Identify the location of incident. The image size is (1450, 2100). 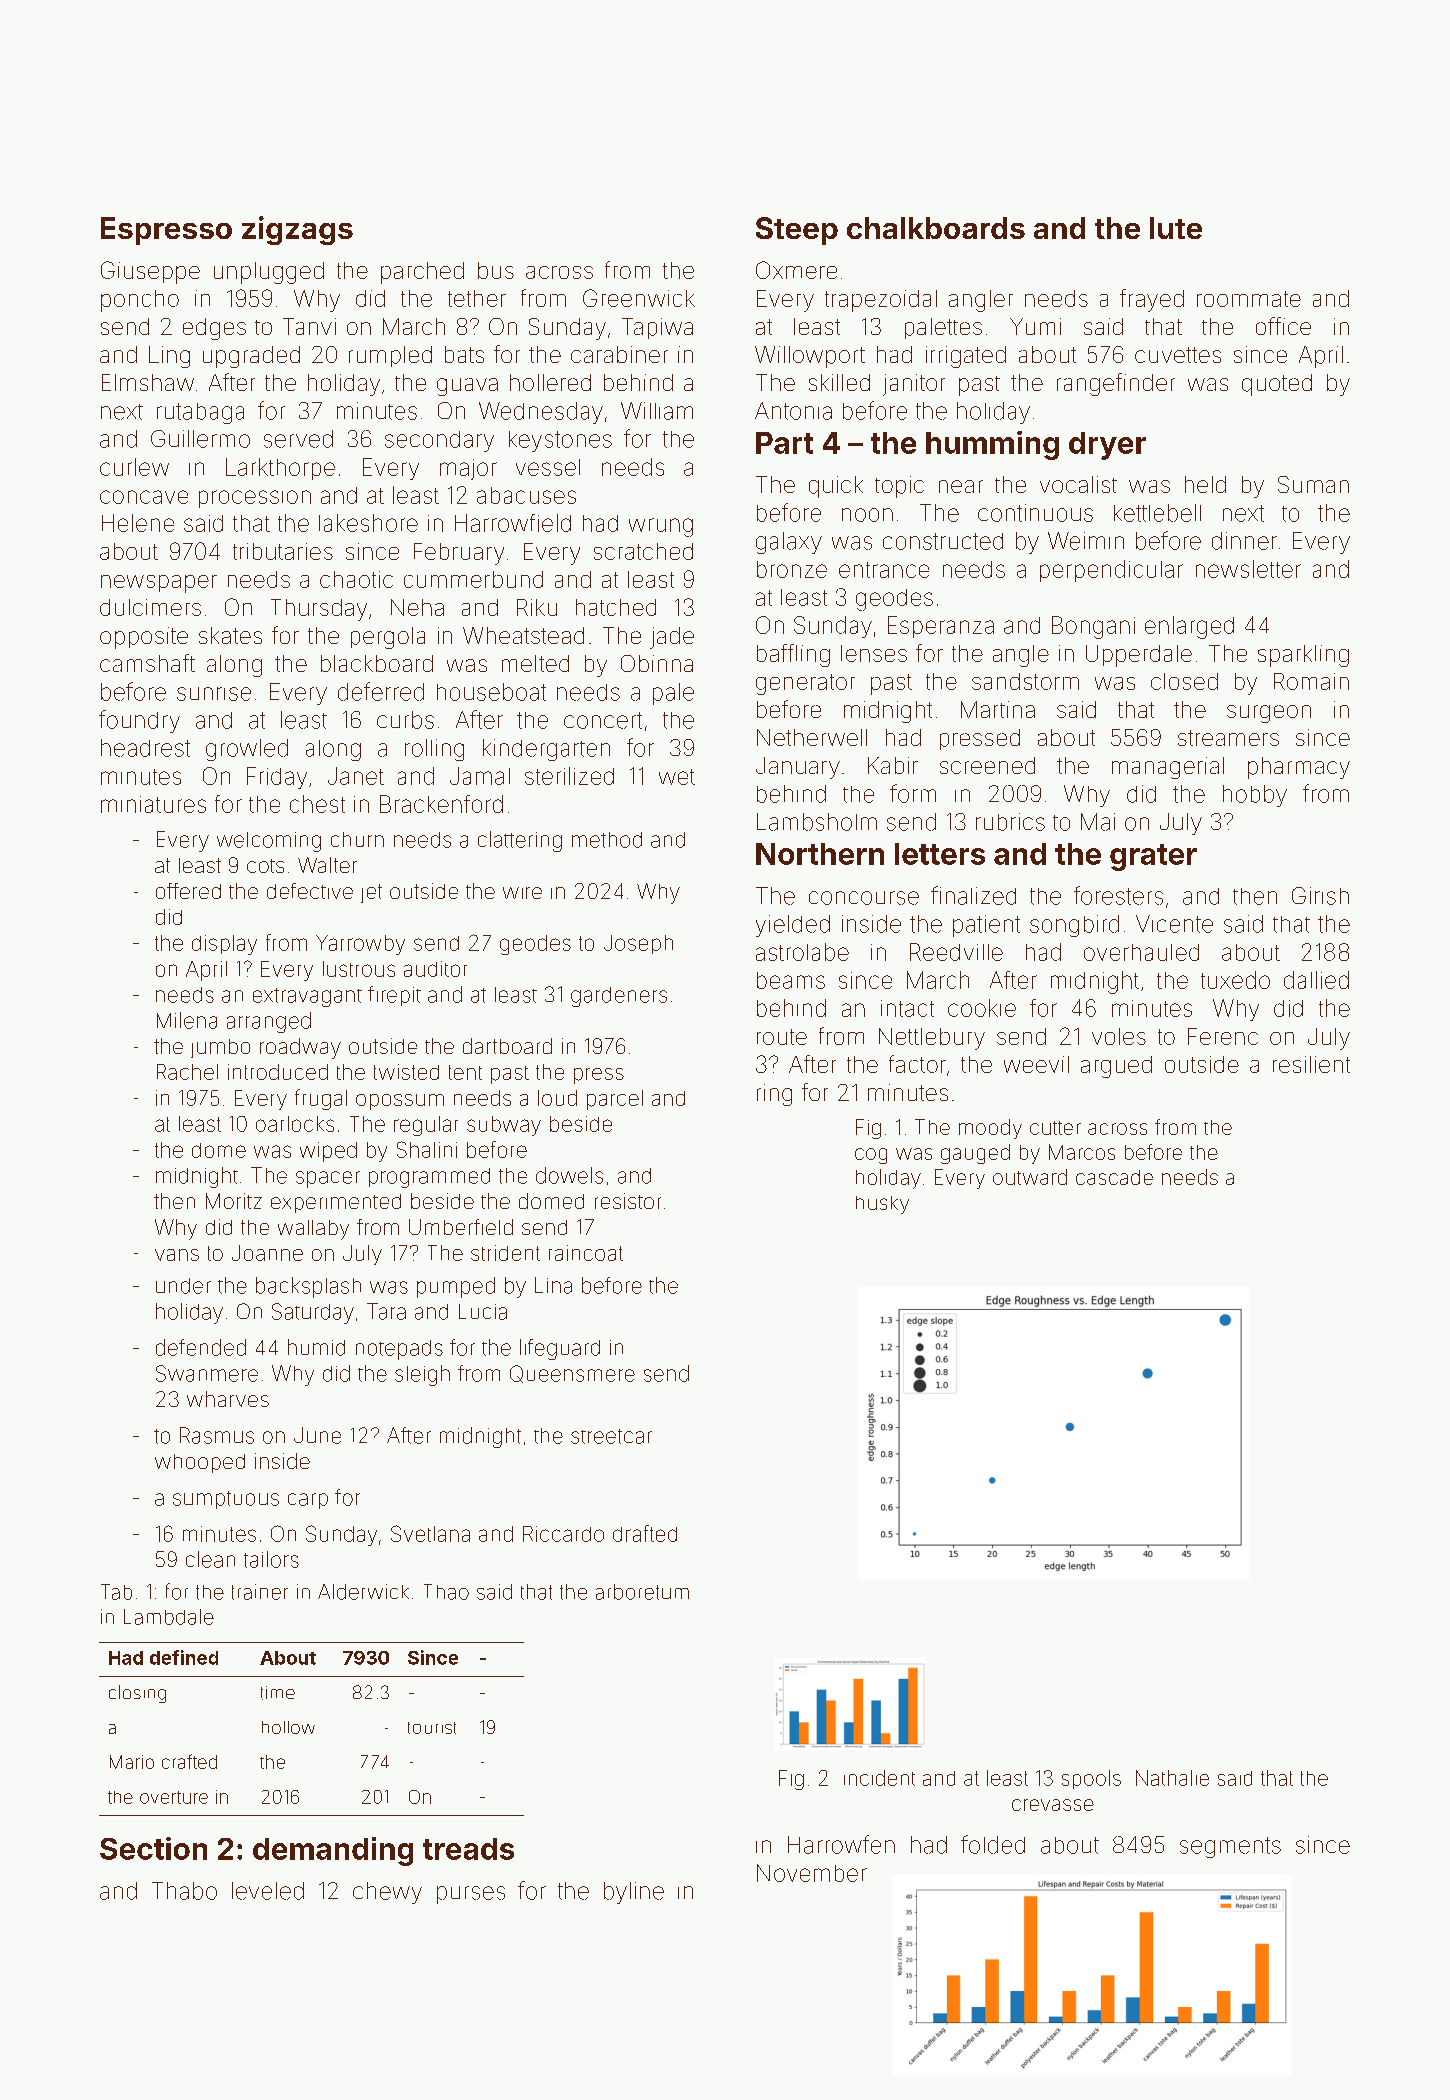
(879, 1778).
